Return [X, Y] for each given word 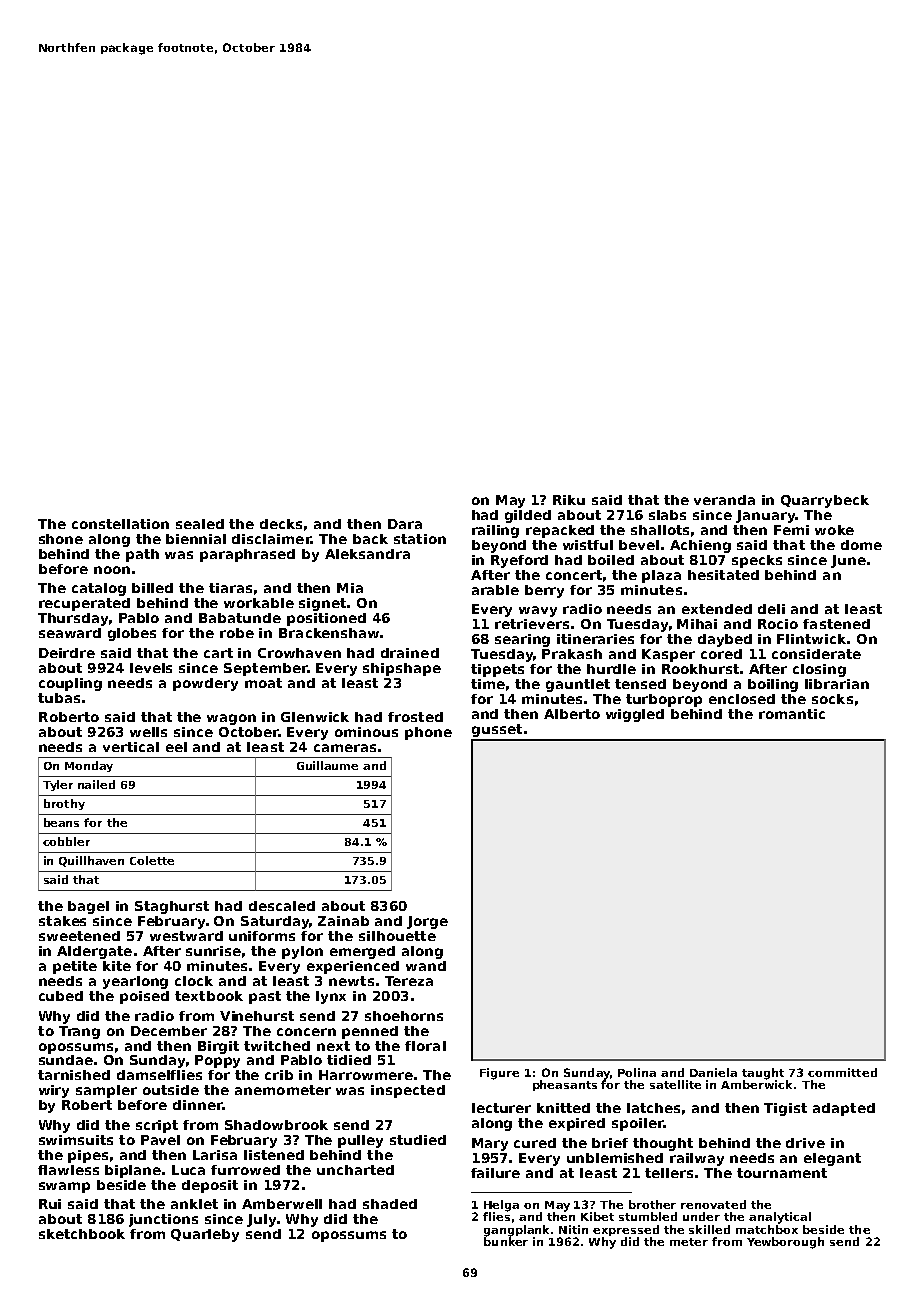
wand [426, 966]
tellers [669, 1173]
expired [577, 1124]
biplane [133, 1171]
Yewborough [785, 1243]
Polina [637, 1072]
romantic [792, 714]
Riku [569, 500]
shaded [390, 1204]
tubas [59, 698]
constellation [120, 524]
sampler [106, 1091]
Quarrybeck [825, 501]
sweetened [79, 936]
